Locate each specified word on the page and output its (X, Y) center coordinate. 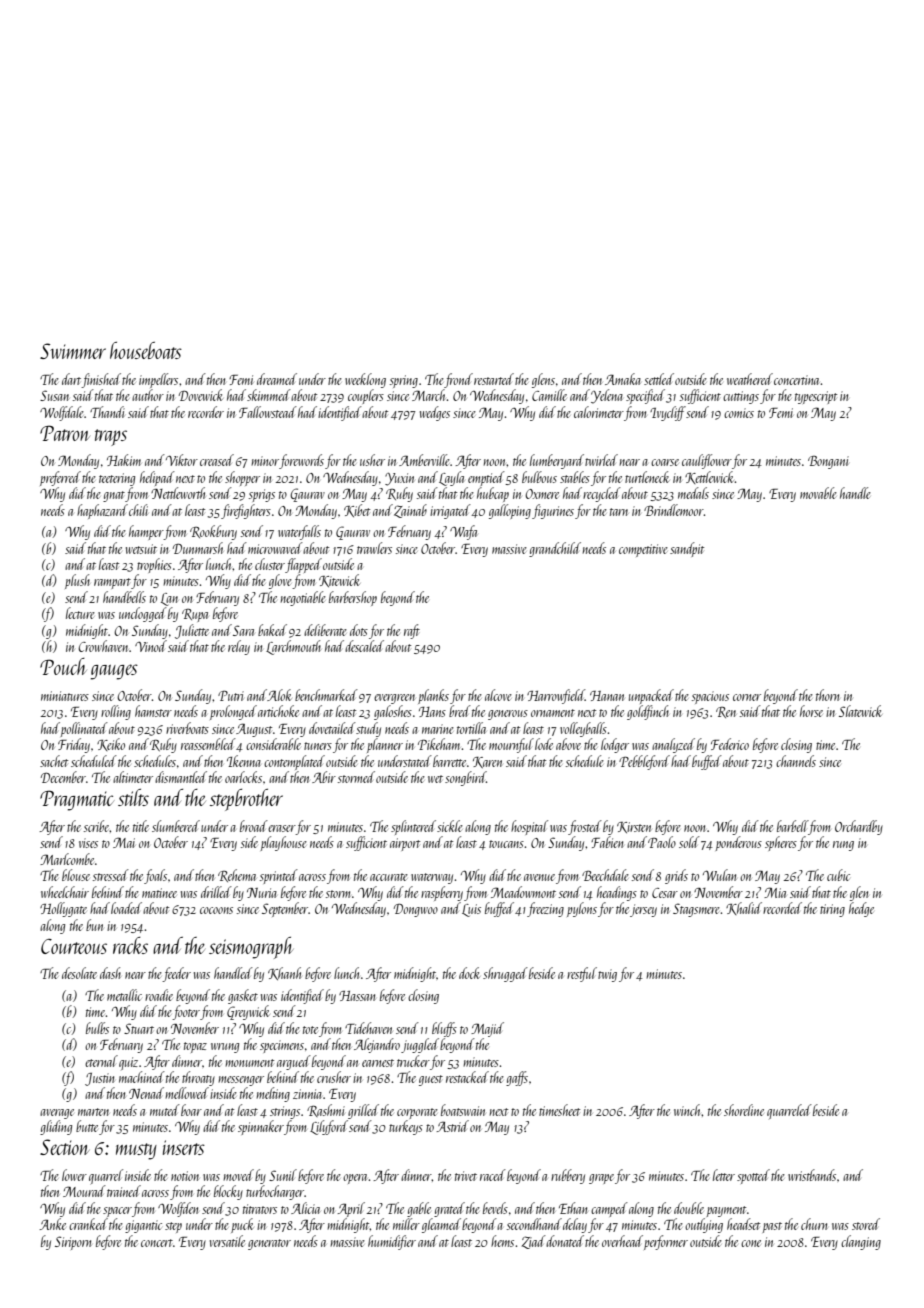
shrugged (505, 974)
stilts (133, 797)
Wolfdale (62, 413)
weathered (750, 379)
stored (866, 1224)
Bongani (828, 462)
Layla (451, 478)
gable (419, 1209)
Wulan (720, 875)
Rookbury (213, 532)
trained (124, 1191)
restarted (494, 379)
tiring (832, 910)
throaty (198, 1078)
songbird (465, 778)
